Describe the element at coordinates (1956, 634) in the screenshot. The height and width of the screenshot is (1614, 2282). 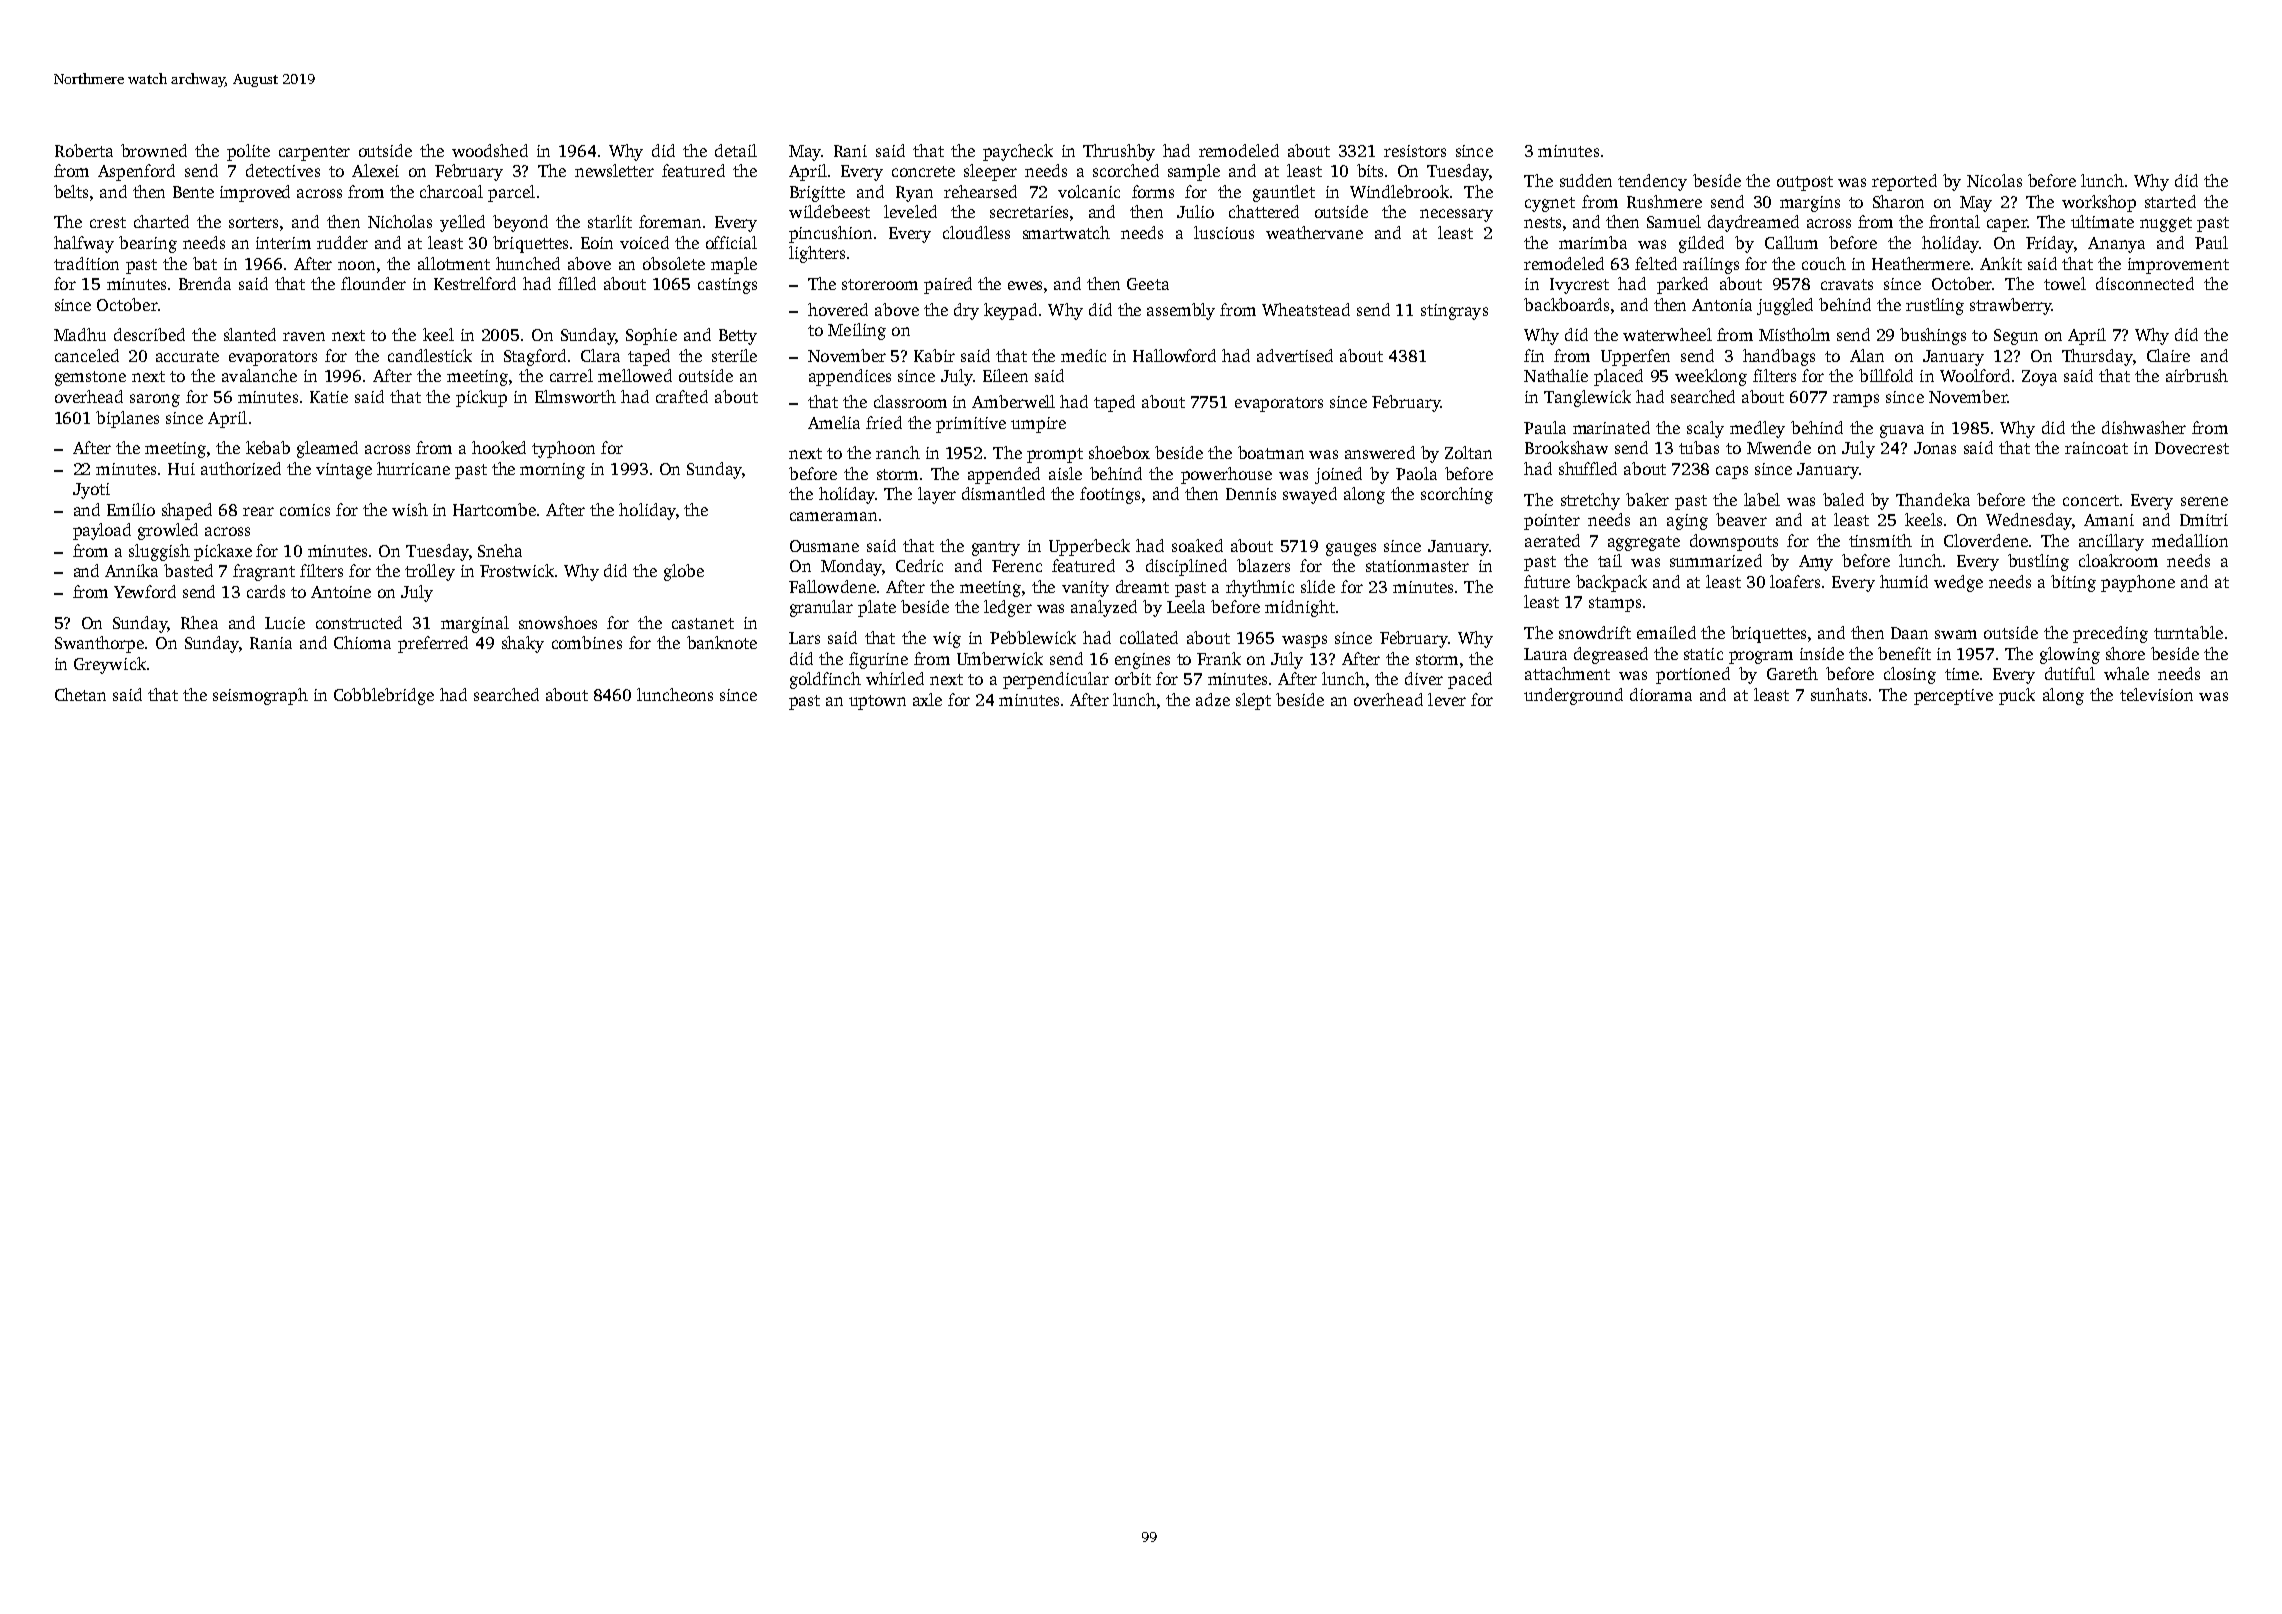
I see `swam` at that location.
